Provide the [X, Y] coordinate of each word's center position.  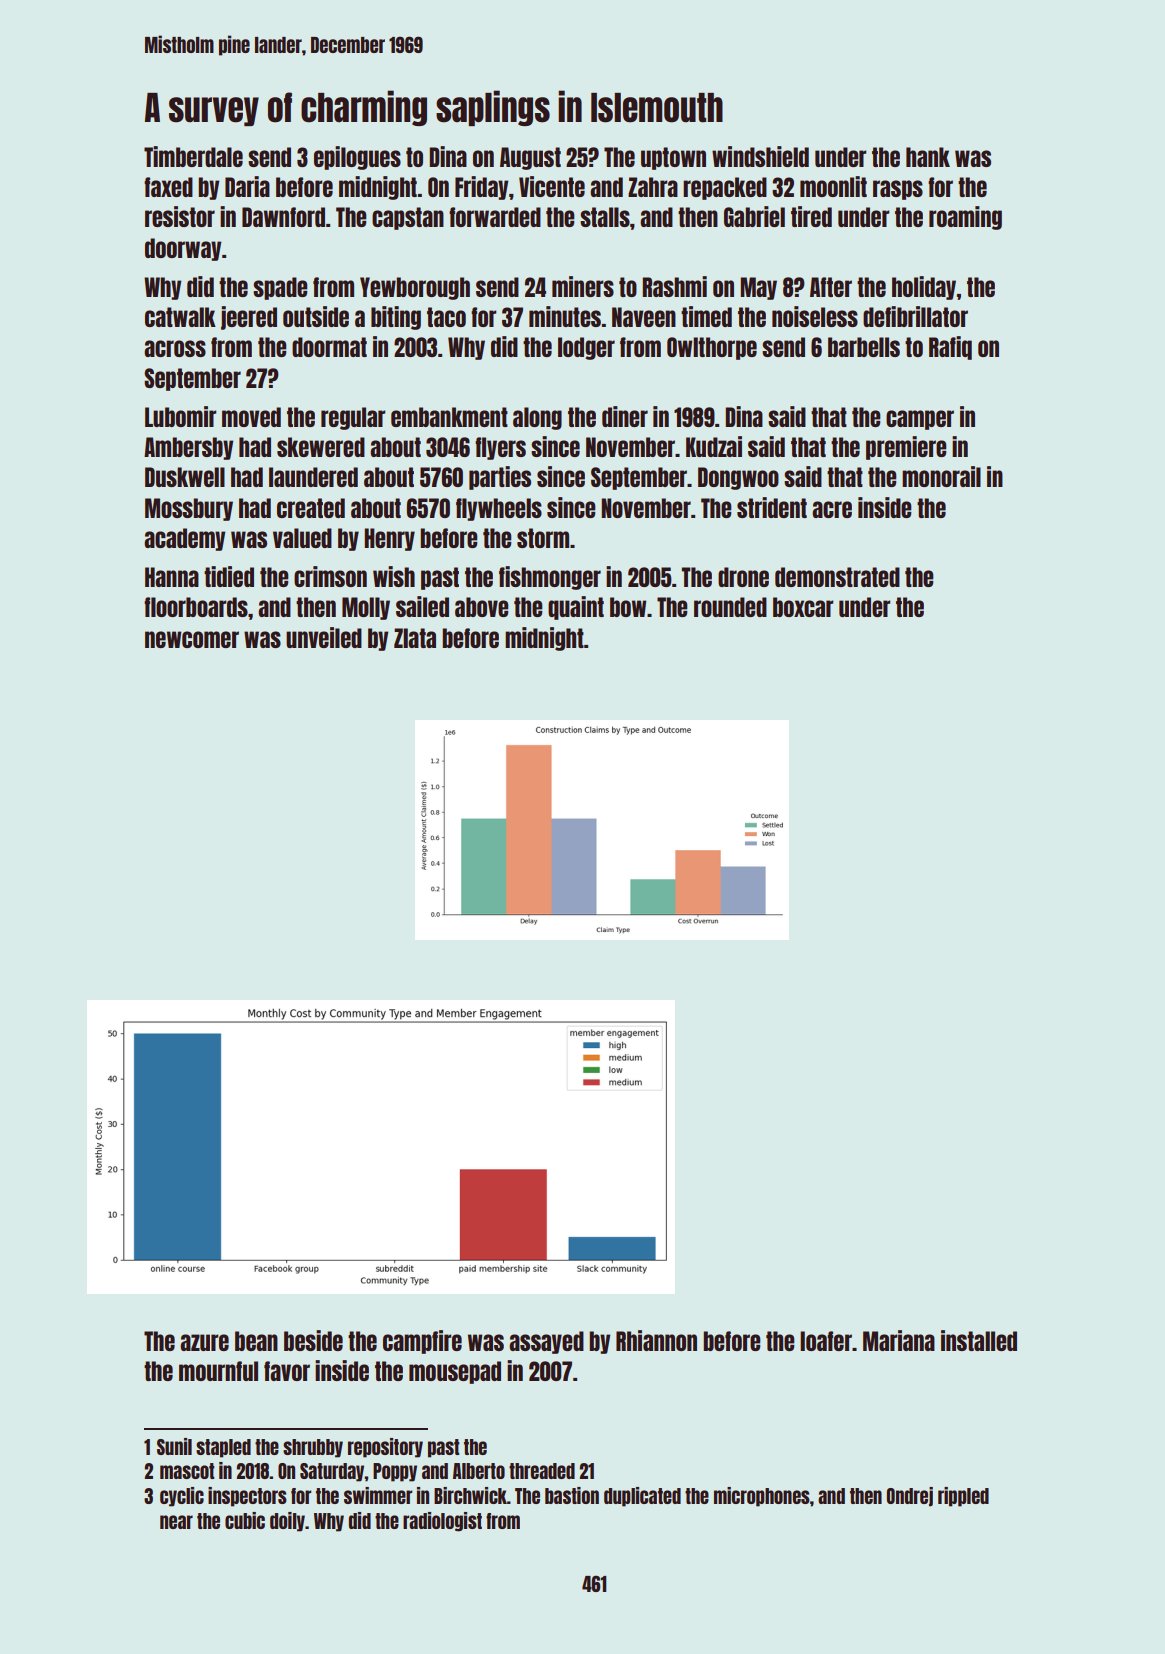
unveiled [324, 637]
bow [628, 607]
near [176, 1522]
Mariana [899, 1340]
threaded [542, 1471]
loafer [826, 1341]
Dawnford [283, 217]
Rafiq [950, 348]
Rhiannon [656, 1340]
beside [313, 1340]
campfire [422, 1342]
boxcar [803, 607]
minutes [565, 316]
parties [500, 478]
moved [251, 417]
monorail [941, 476]
